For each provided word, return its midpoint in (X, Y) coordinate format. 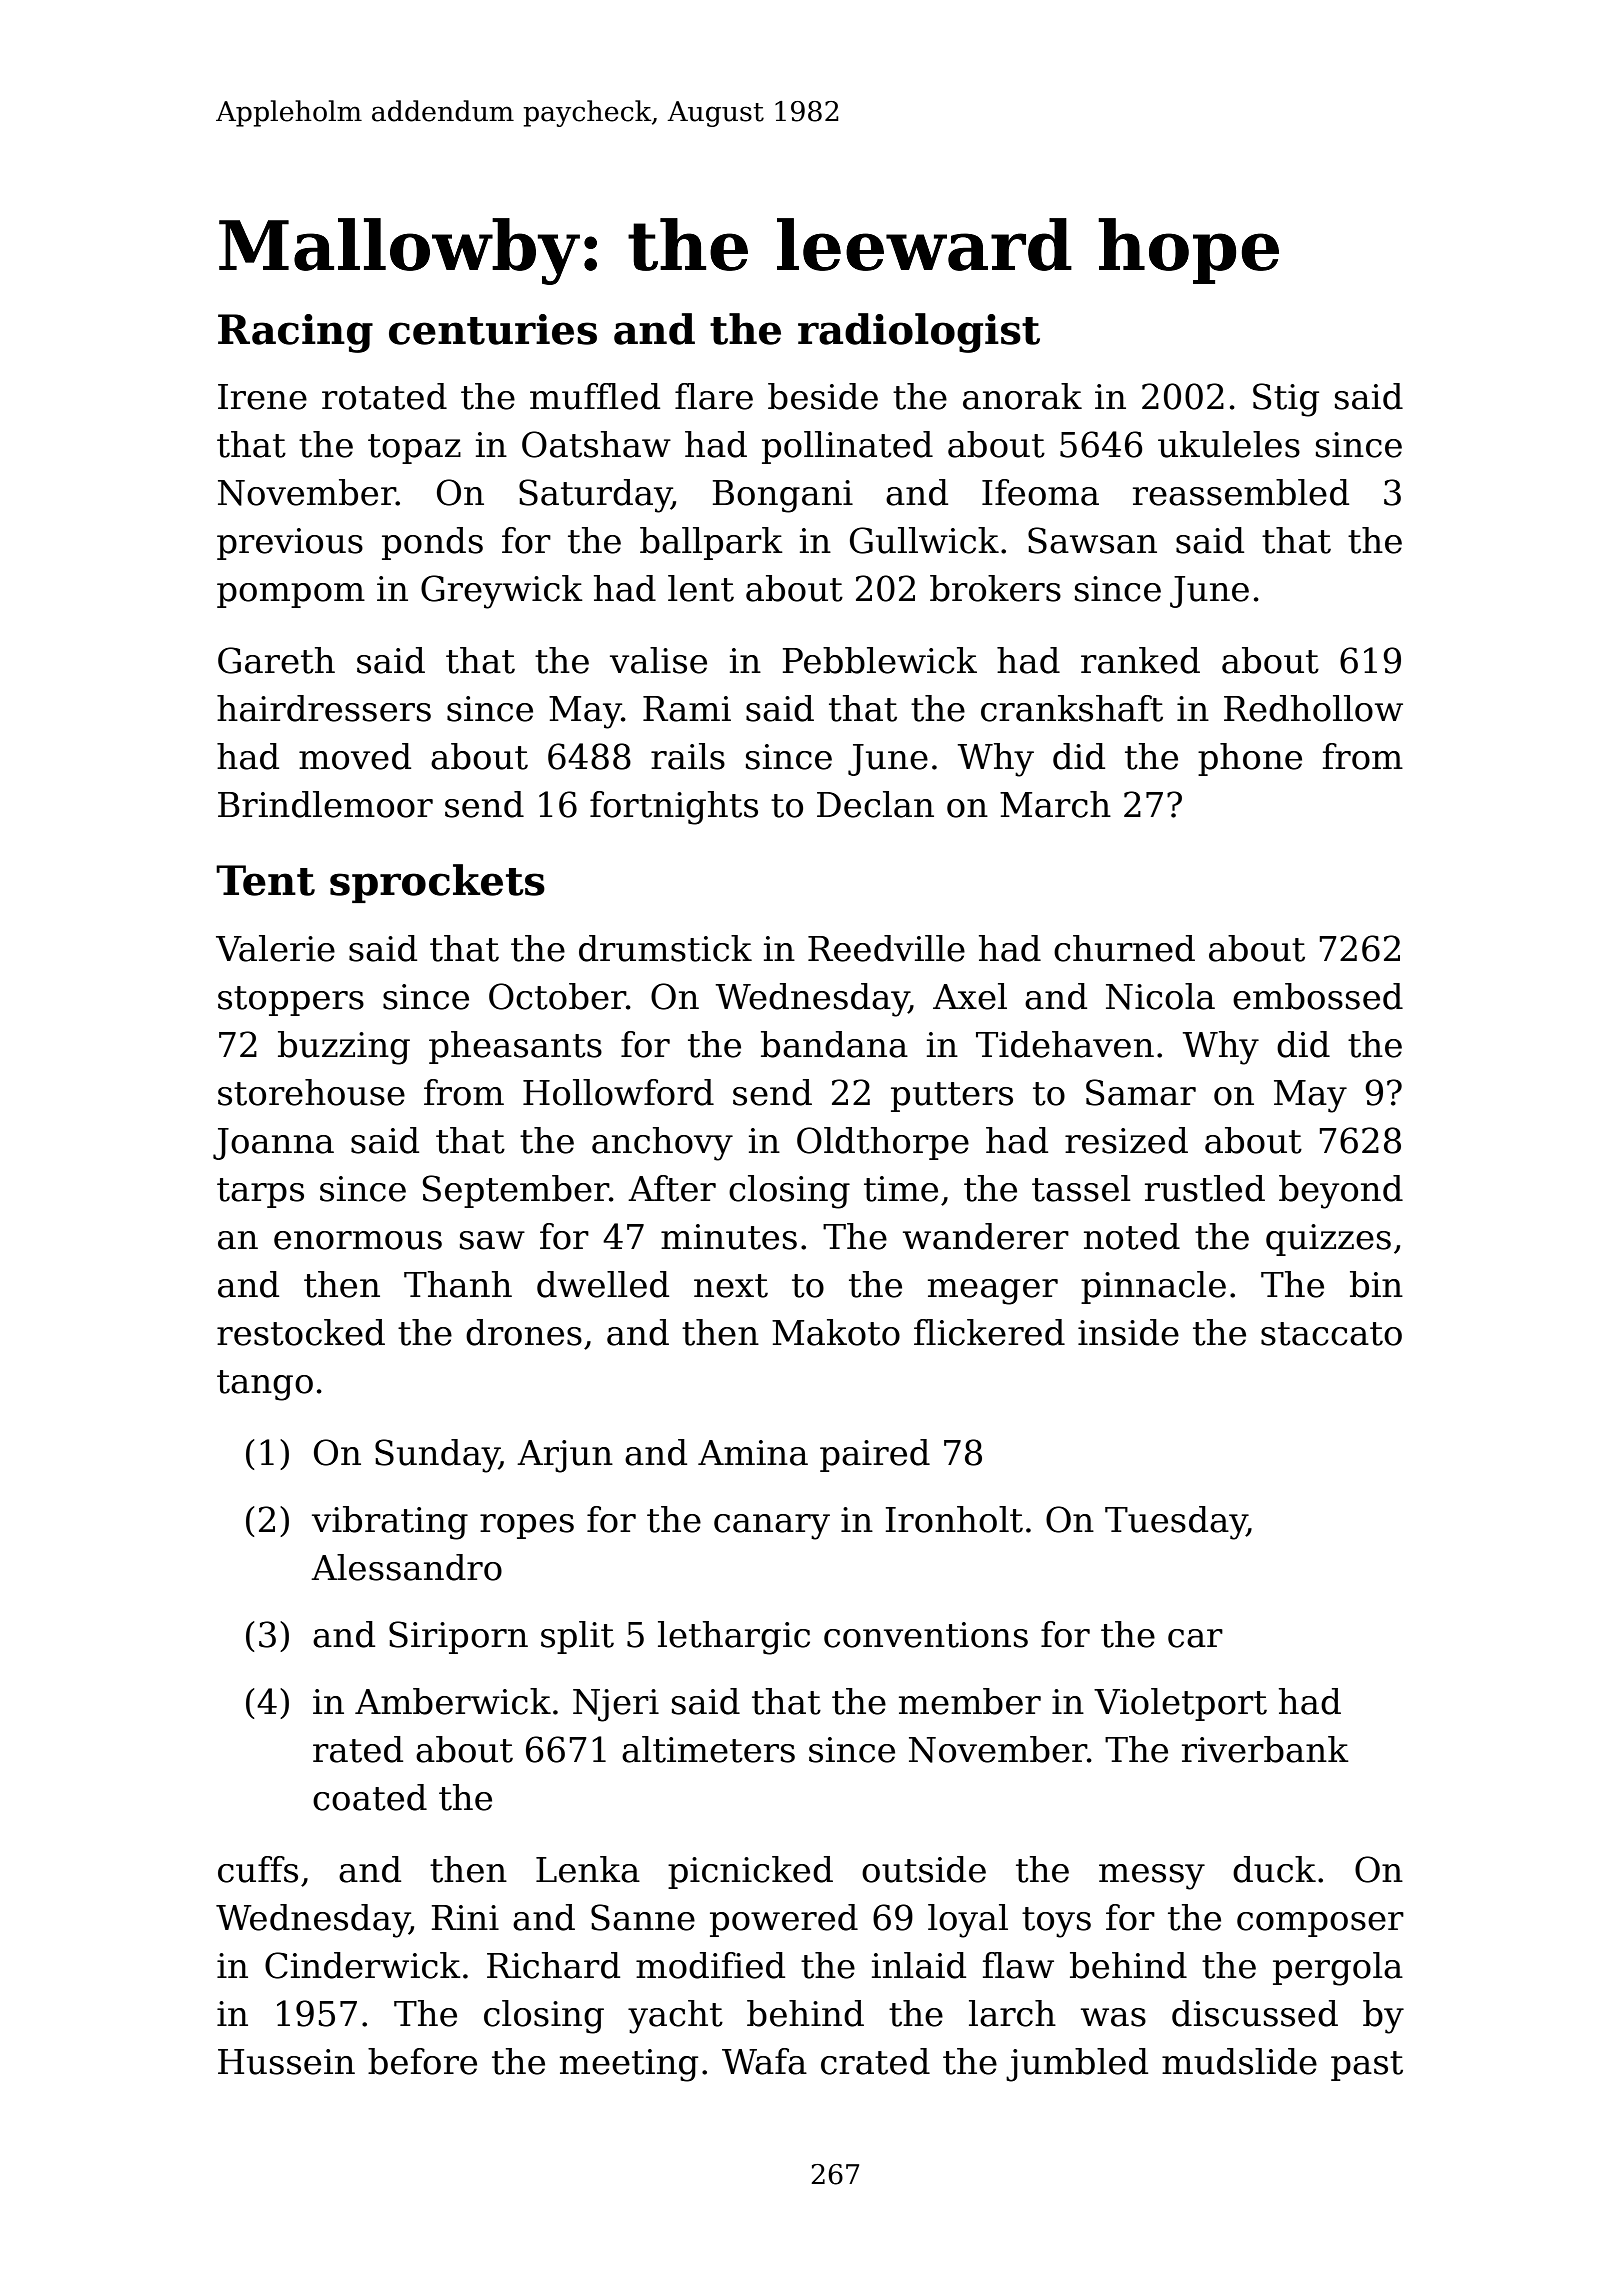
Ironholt (954, 1519)
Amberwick (453, 1701)
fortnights (674, 808)
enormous (358, 1240)
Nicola (1160, 996)
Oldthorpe (883, 1143)
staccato (1331, 1334)
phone (1250, 759)
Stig (1286, 400)
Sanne (643, 1917)
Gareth (276, 660)
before (422, 2061)
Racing (295, 333)
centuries (493, 329)
